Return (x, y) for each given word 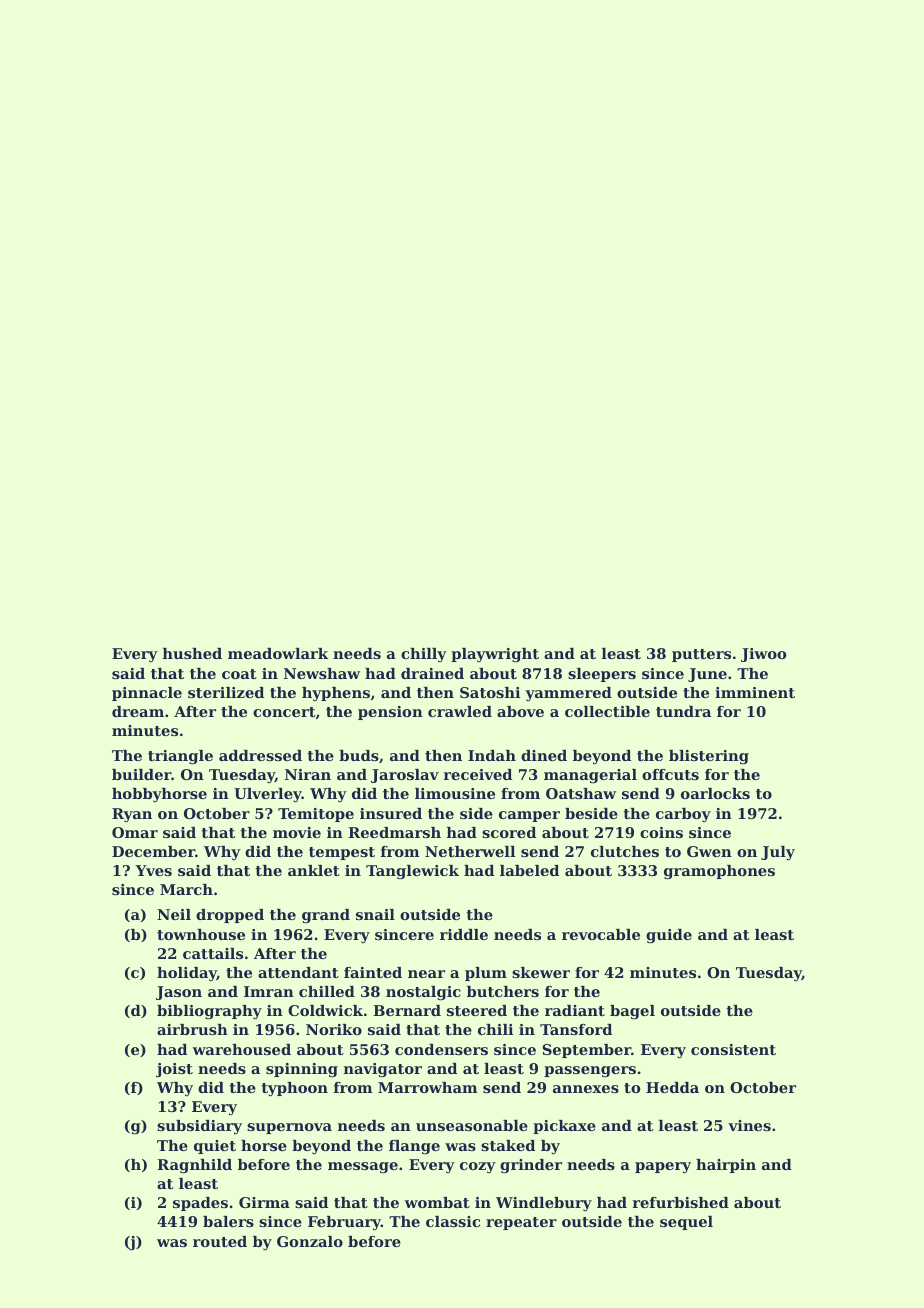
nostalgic (423, 993)
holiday (187, 974)
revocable (601, 934)
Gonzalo (310, 1241)
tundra (683, 711)
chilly (424, 655)
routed (220, 1241)
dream (138, 711)
